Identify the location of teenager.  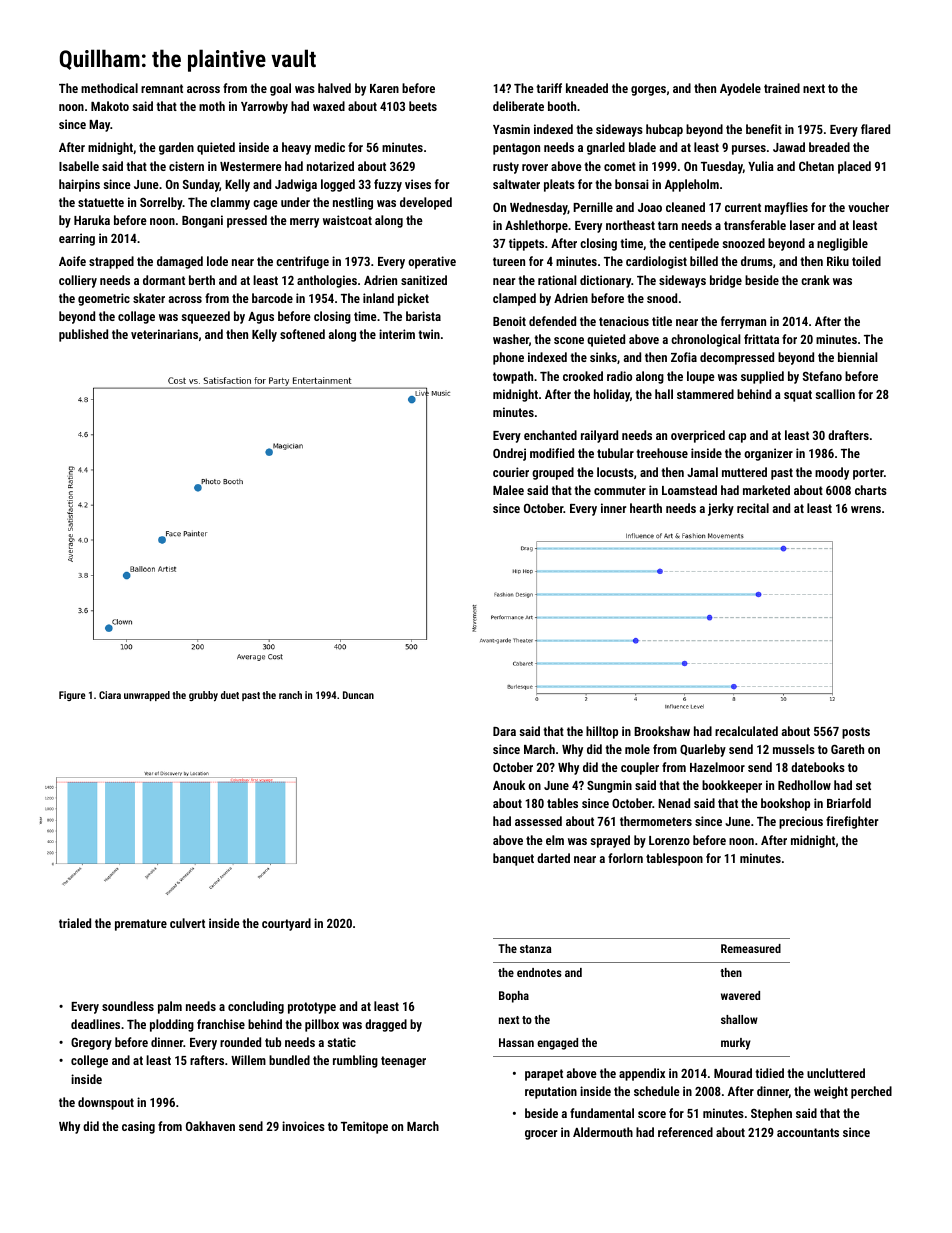
(403, 1062).
